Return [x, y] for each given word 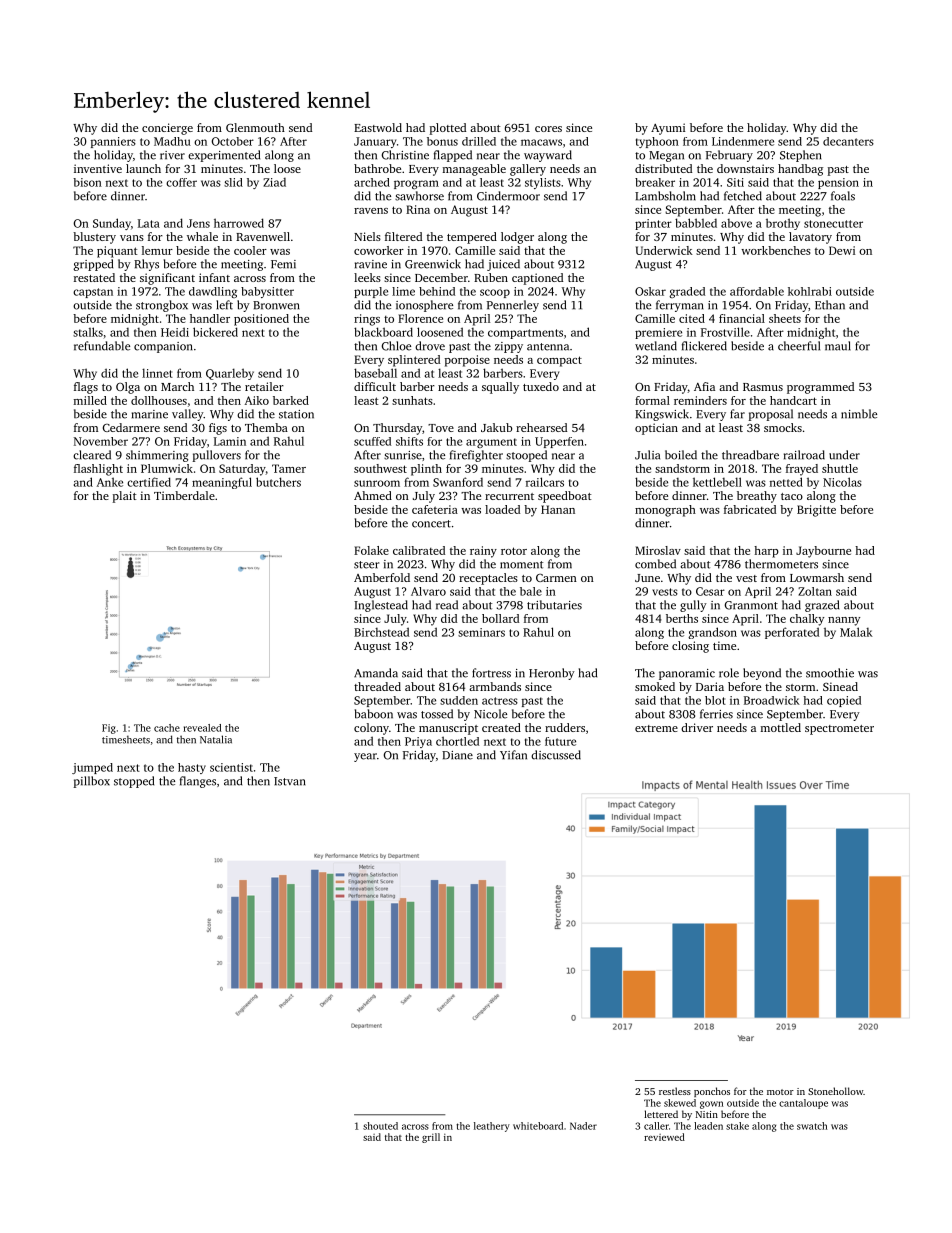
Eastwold [378, 127]
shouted [380, 1126]
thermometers [781, 564]
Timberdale [184, 495]
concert [431, 524]
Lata [149, 223]
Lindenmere [743, 141]
